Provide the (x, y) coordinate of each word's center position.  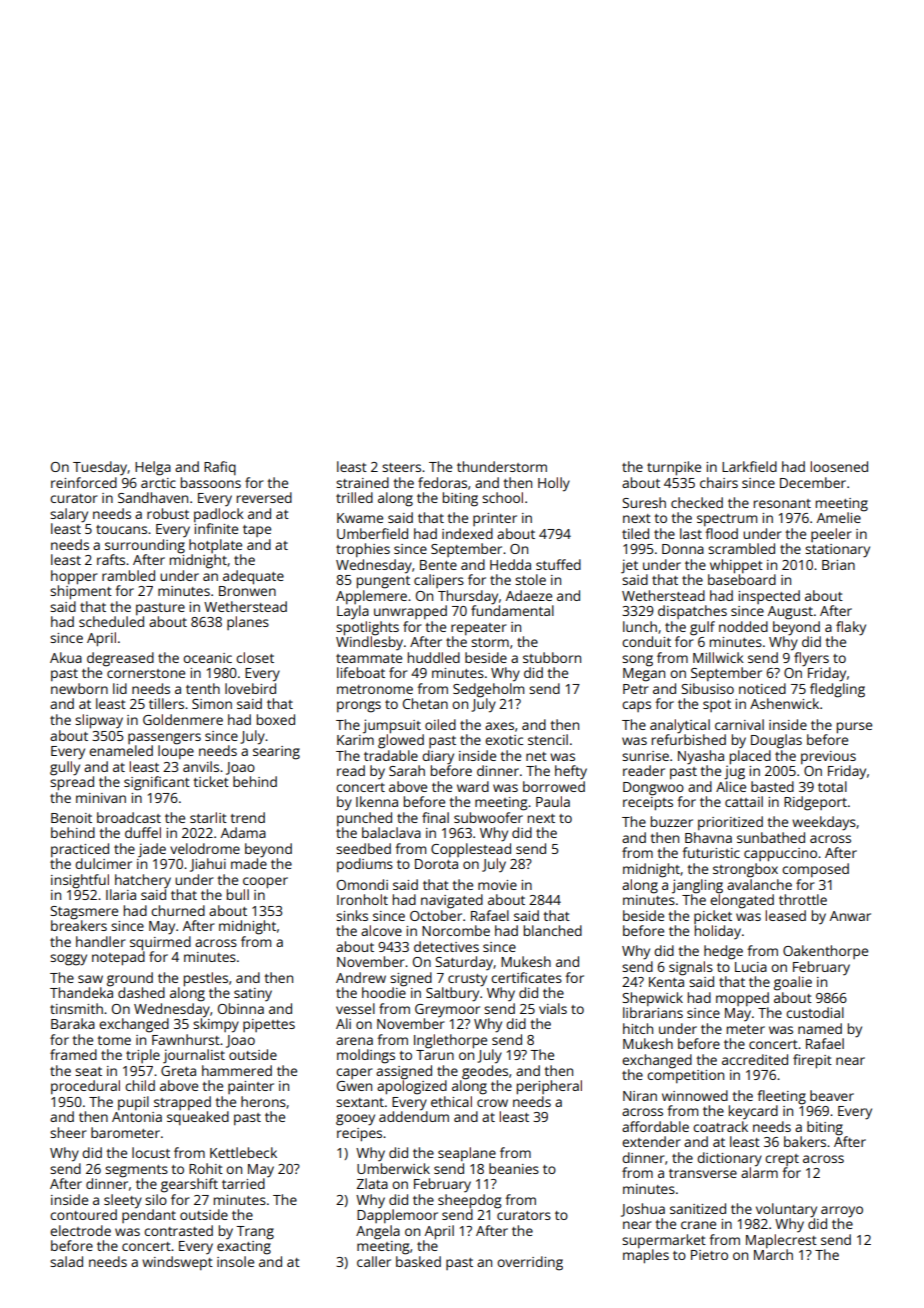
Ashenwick (784, 703)
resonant (782, 503)
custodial (815, 1012)
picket (713, 917)
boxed (276, 719)
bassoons (211, 482)
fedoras (442, 482)
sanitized (698, 1208)
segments (136, 1171)
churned (178, 910)
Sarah (407, 770)
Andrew (361, 977)
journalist (194, 1056)
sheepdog (470, 1201)
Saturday (464, 963)
